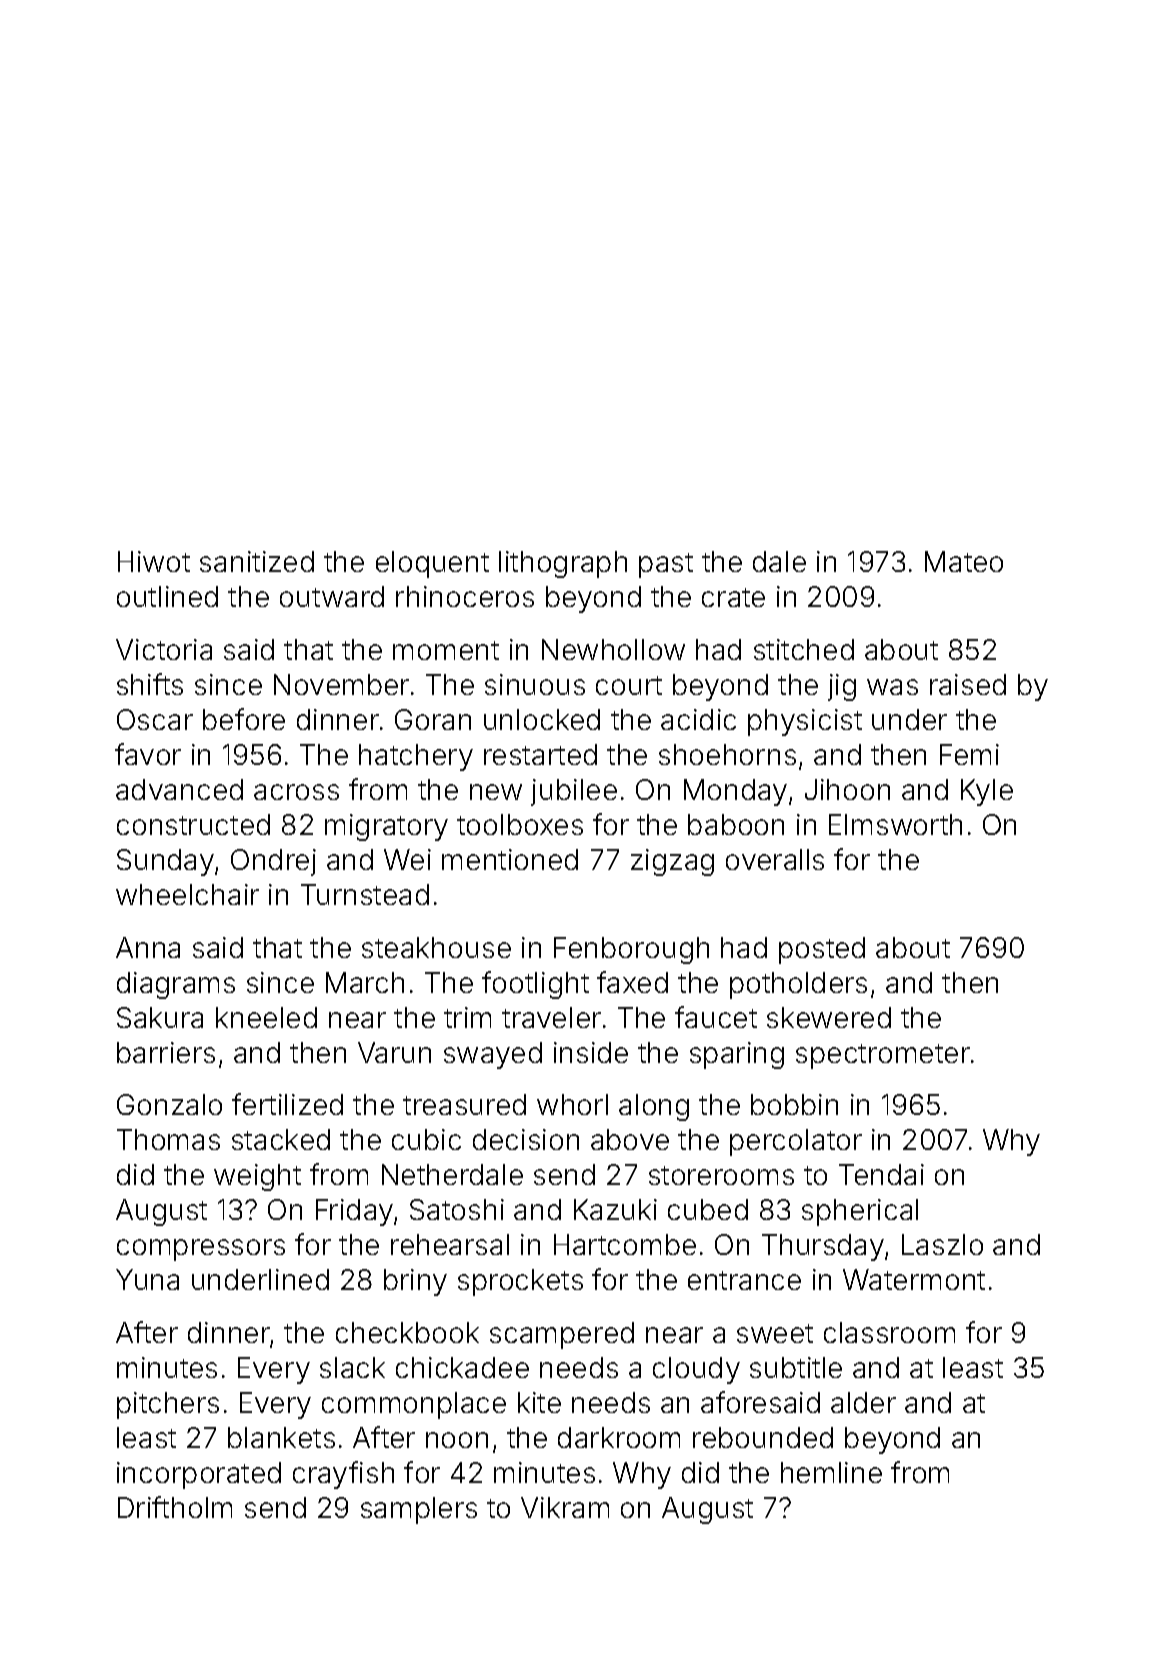 This page has width=1165, height=1654. What do you see at coordinates (822, 950) in the page?
I see `posted` at bounding box center [822, 950].
